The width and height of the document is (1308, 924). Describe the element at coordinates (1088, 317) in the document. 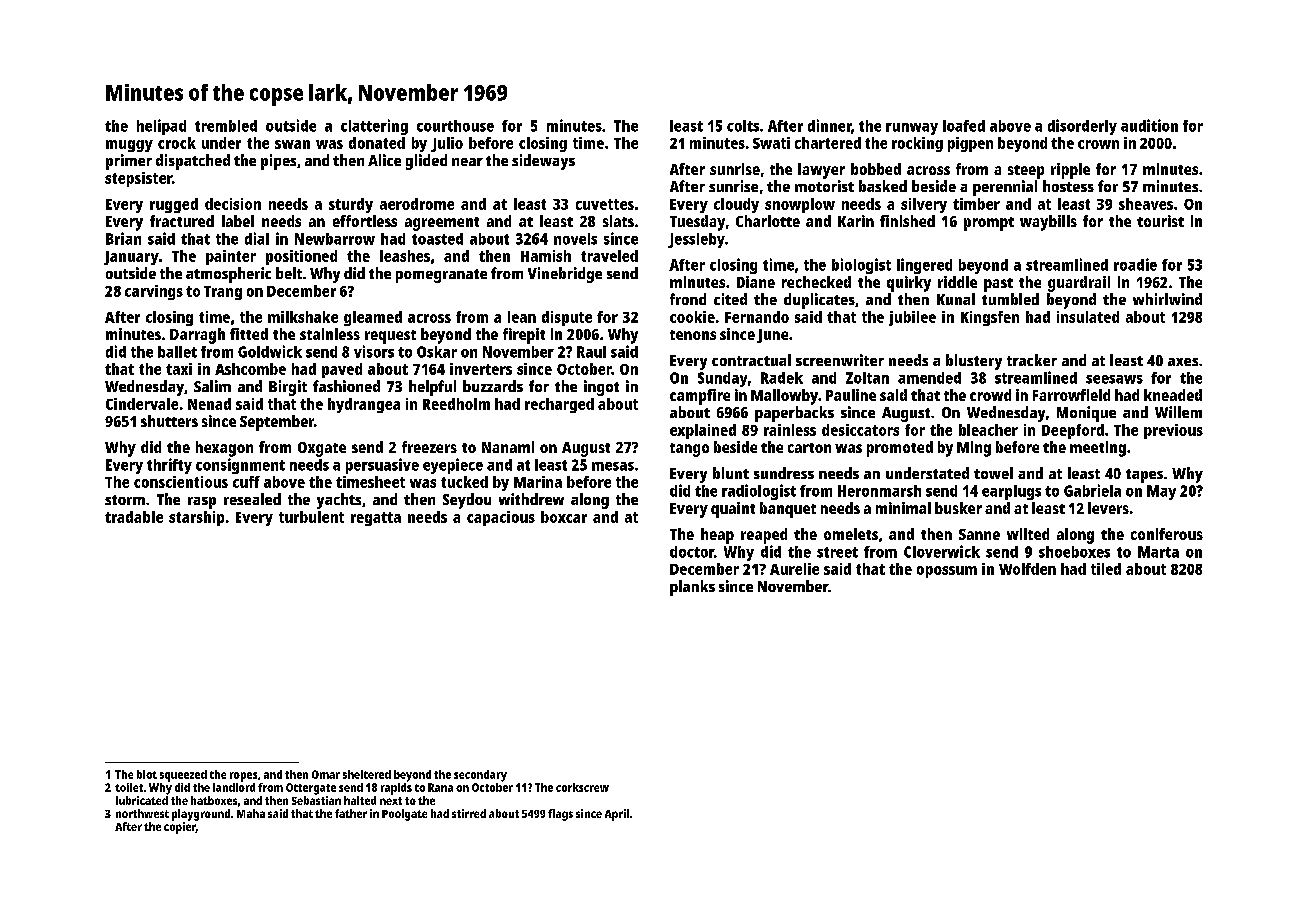

I see `insulated` at that location.
